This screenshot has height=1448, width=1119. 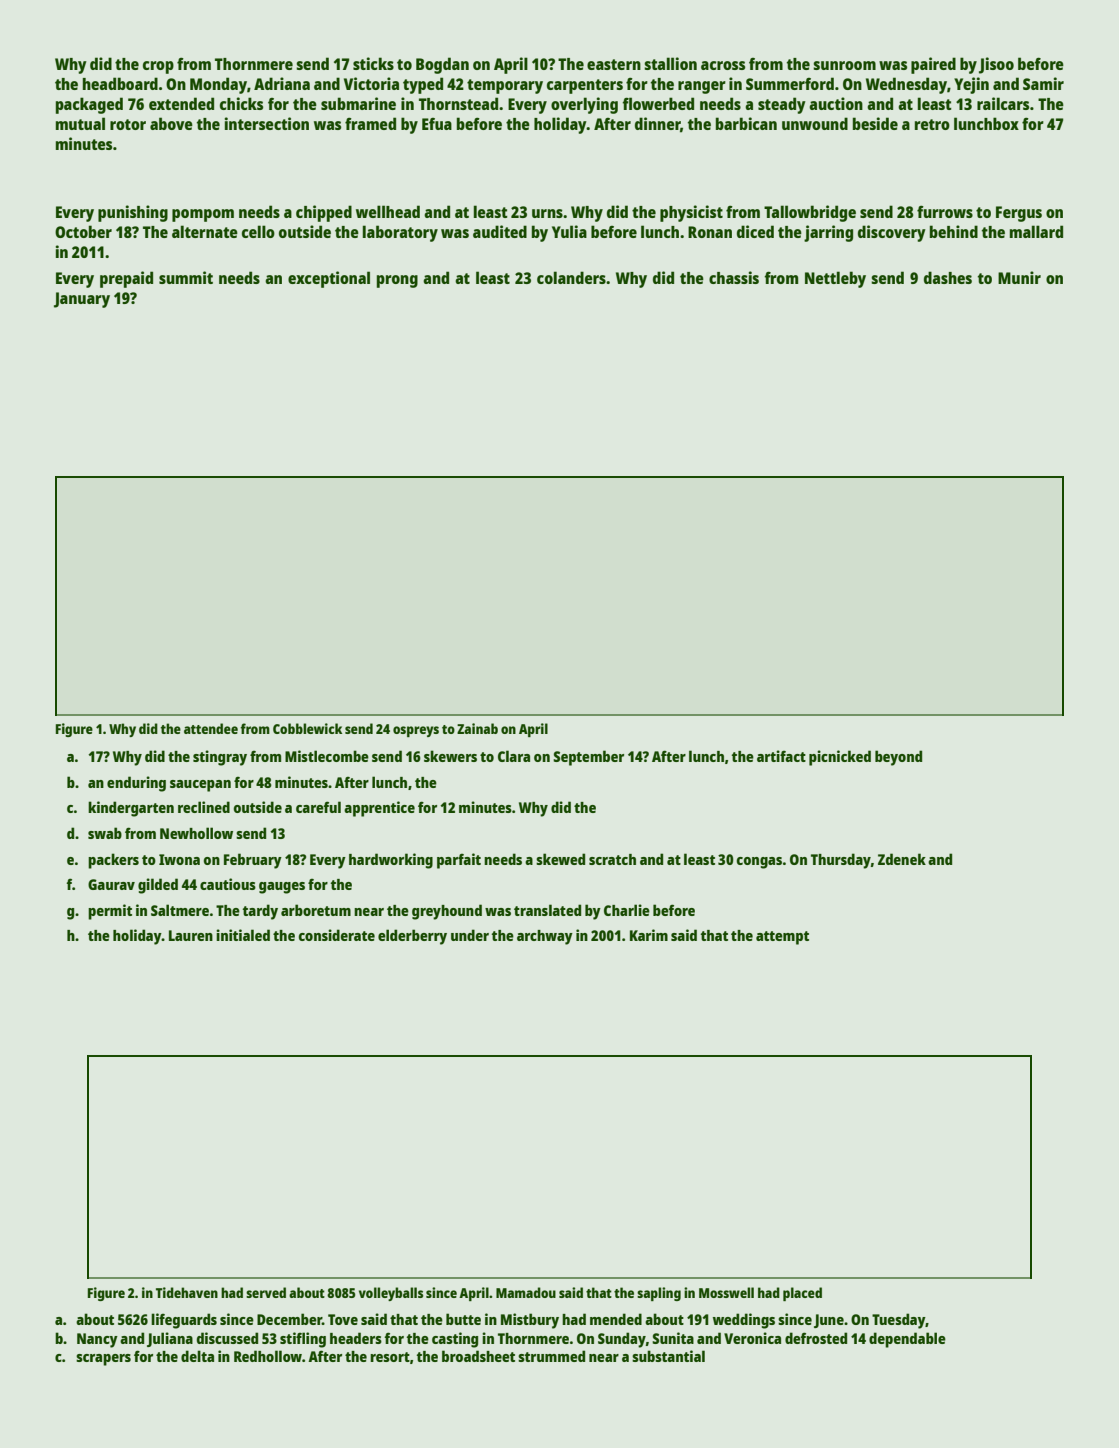 I want to click on served, so click(x=266, y=1292).
